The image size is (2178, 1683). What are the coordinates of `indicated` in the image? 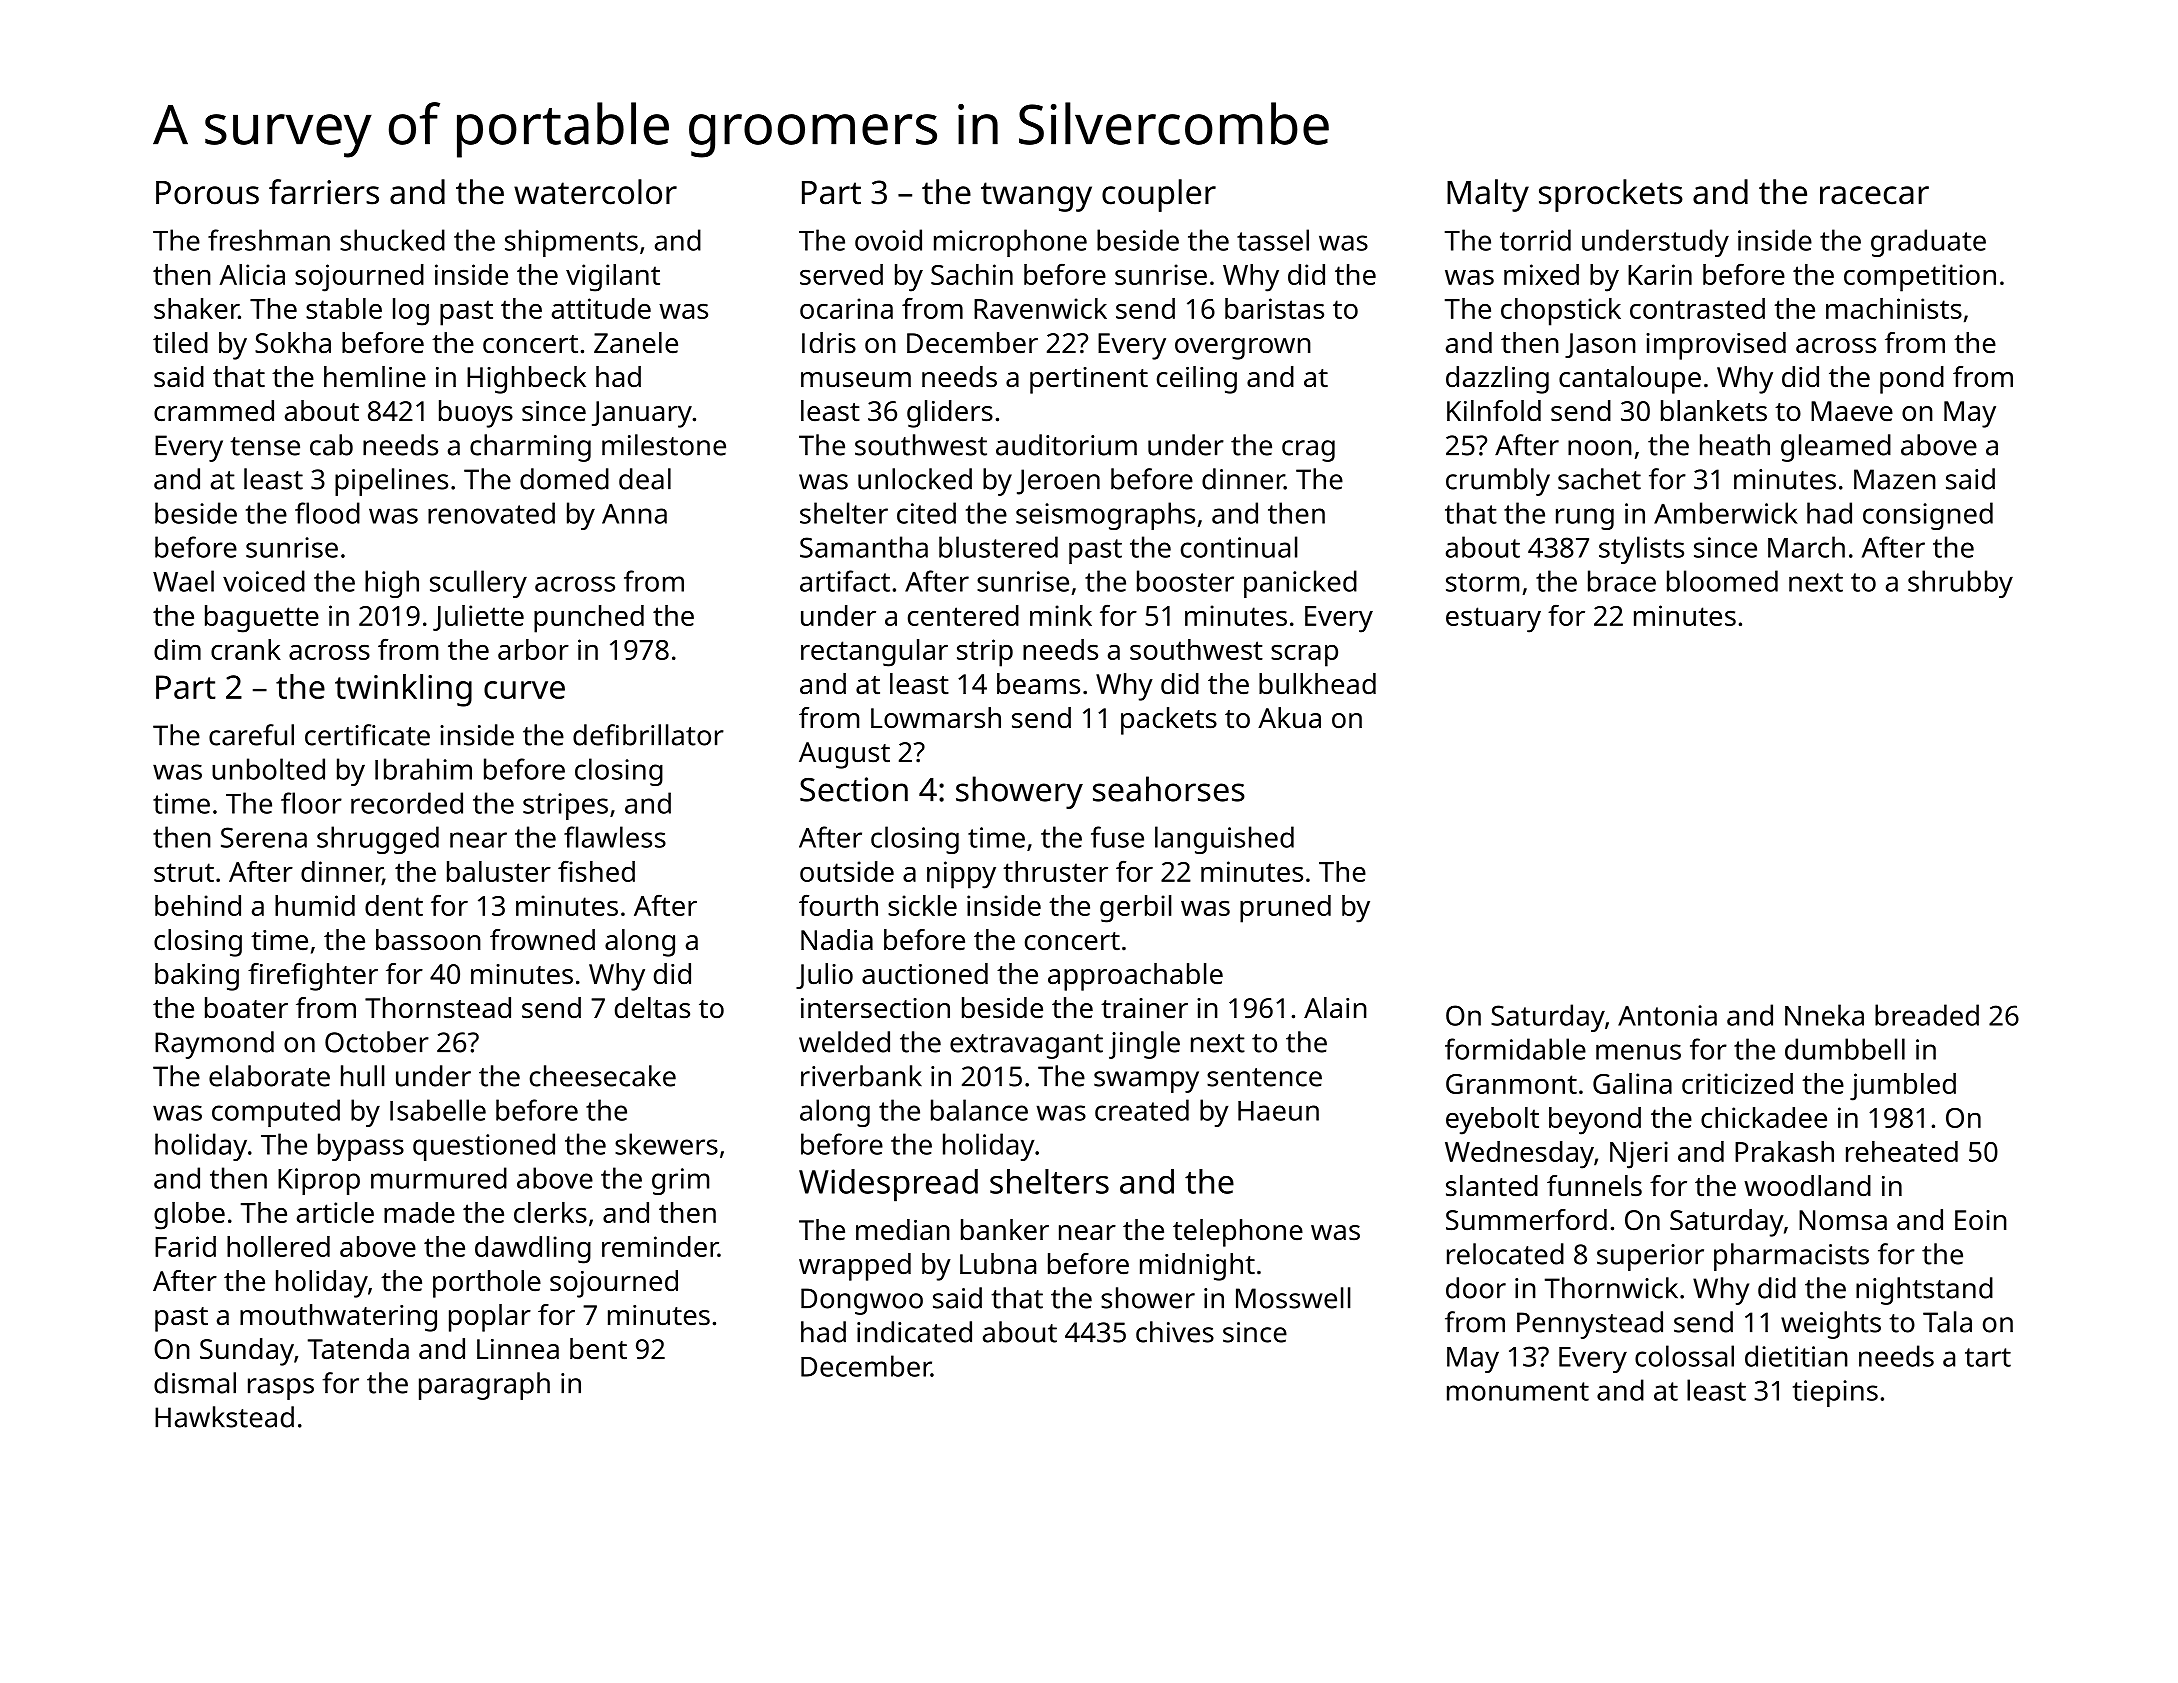 It's located at (914, 1332).
